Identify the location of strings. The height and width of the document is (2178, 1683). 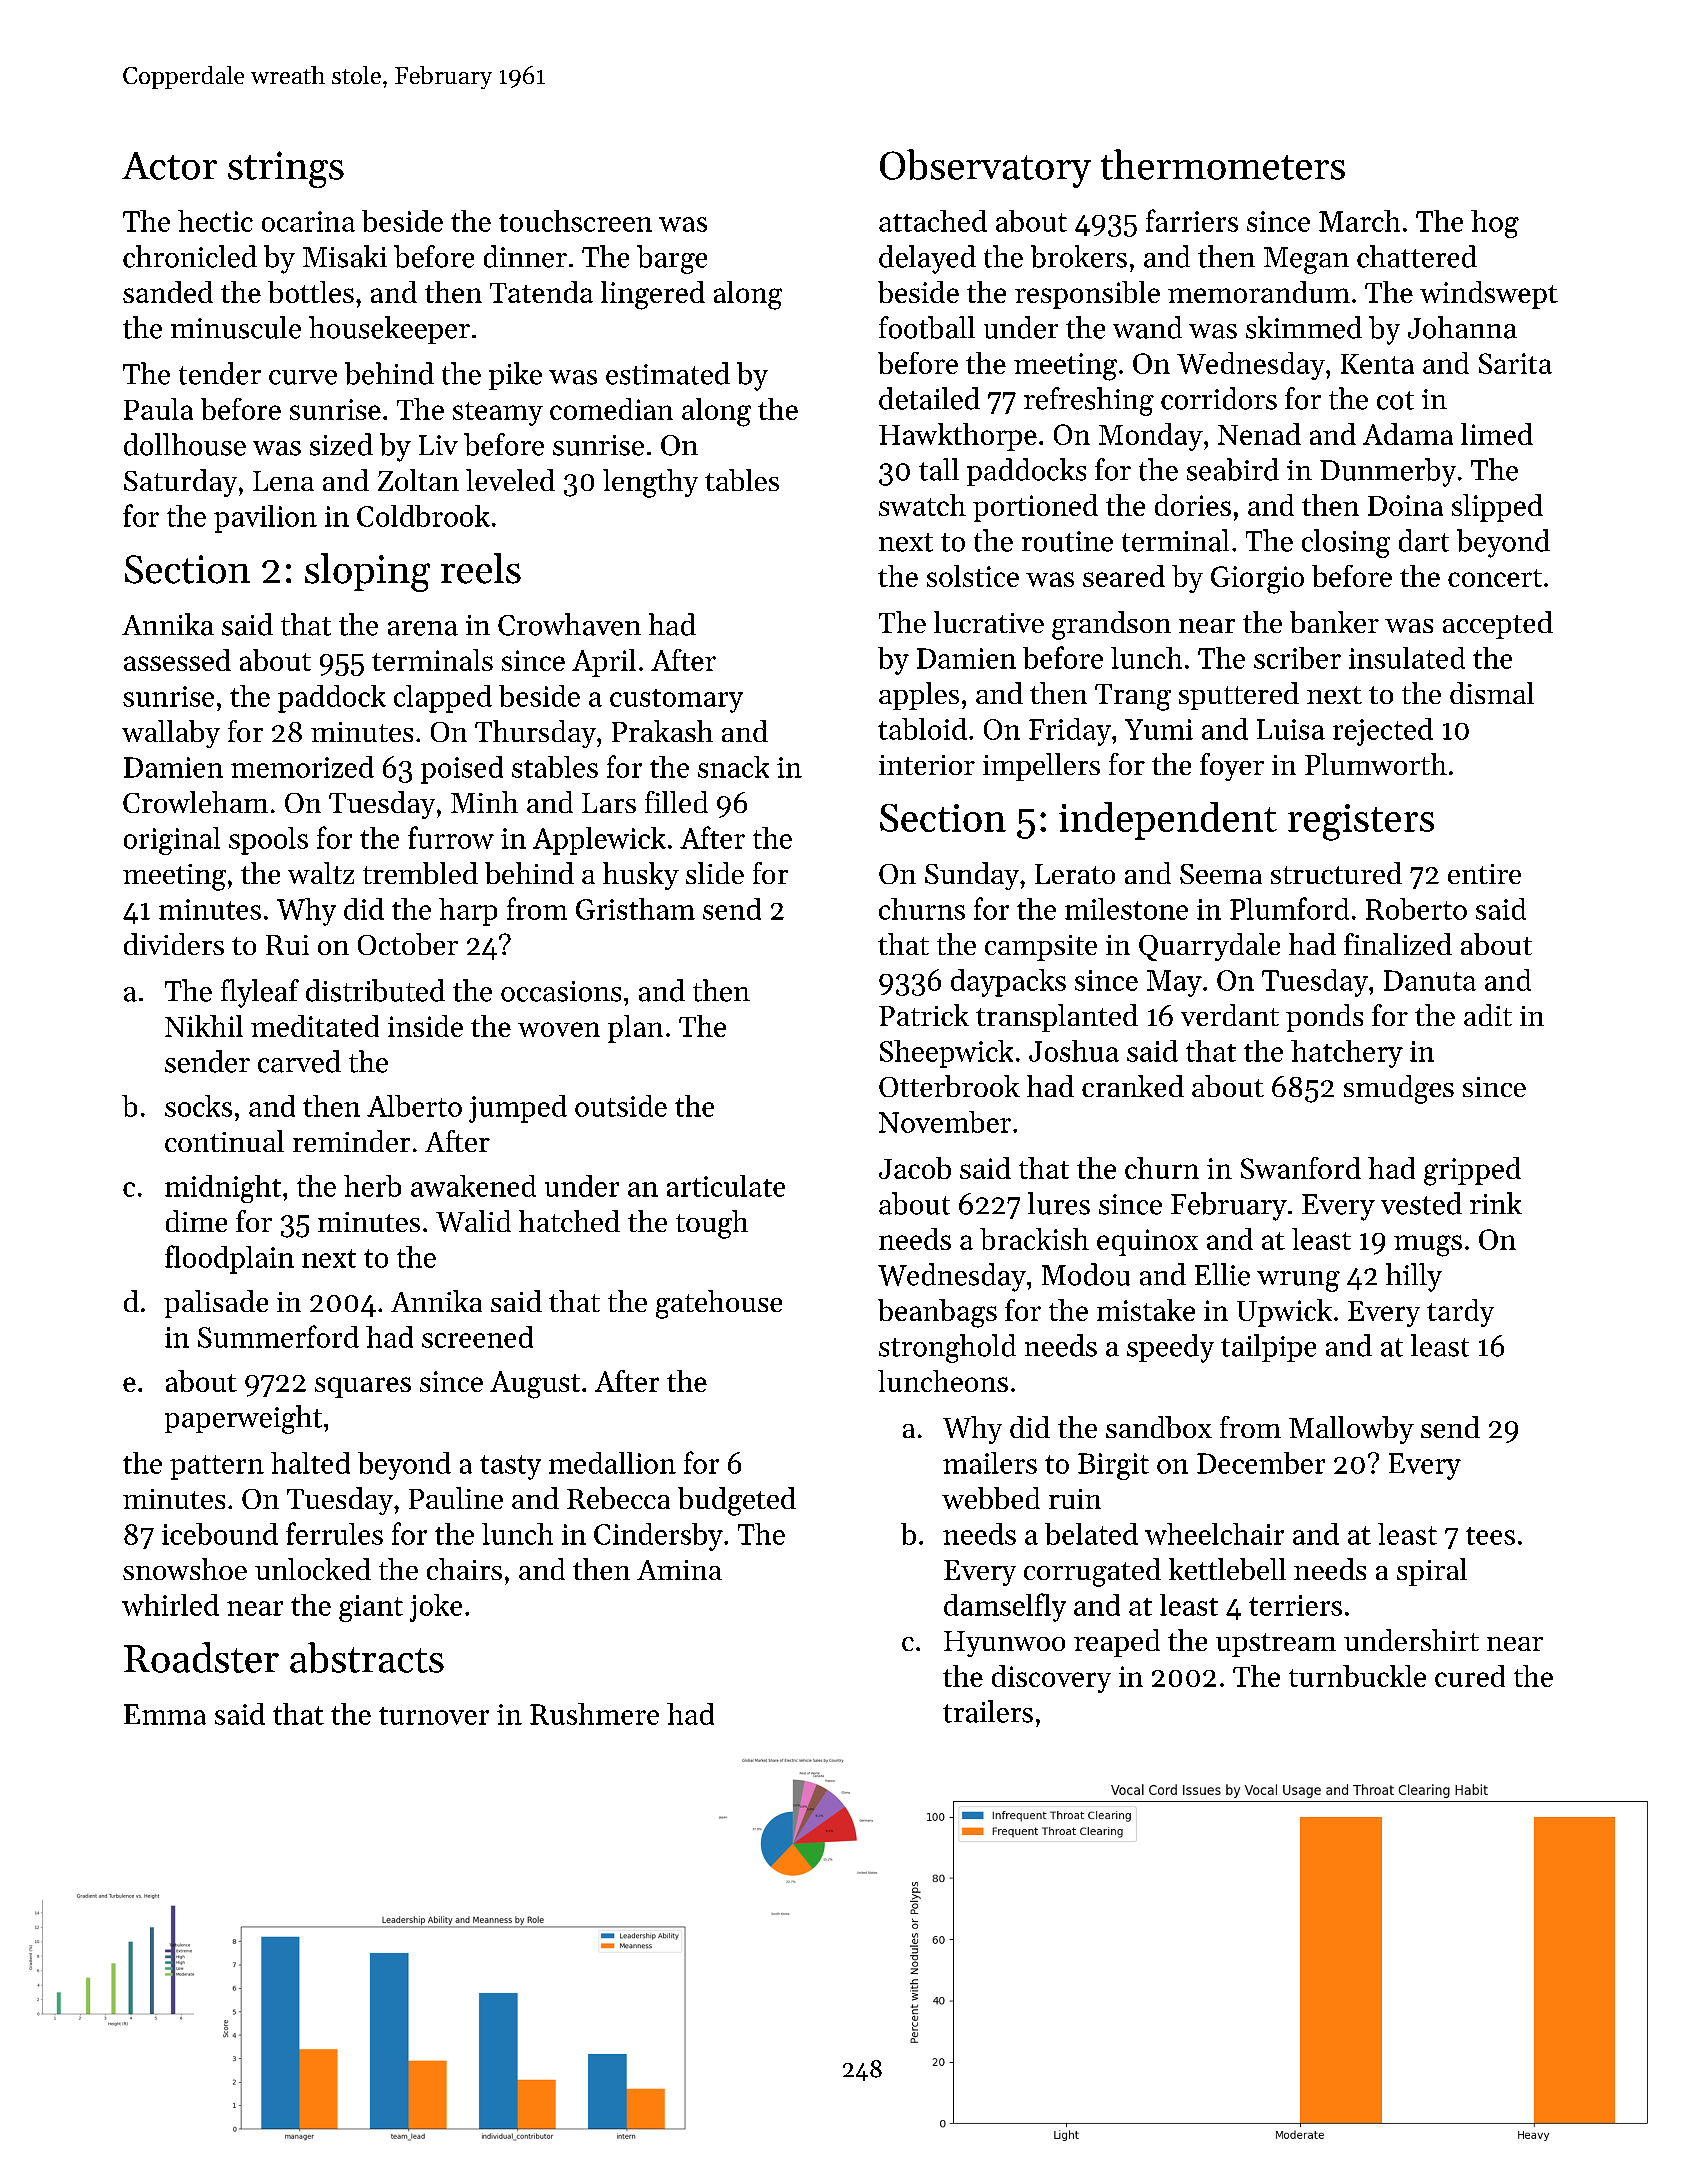
(286, 169).
